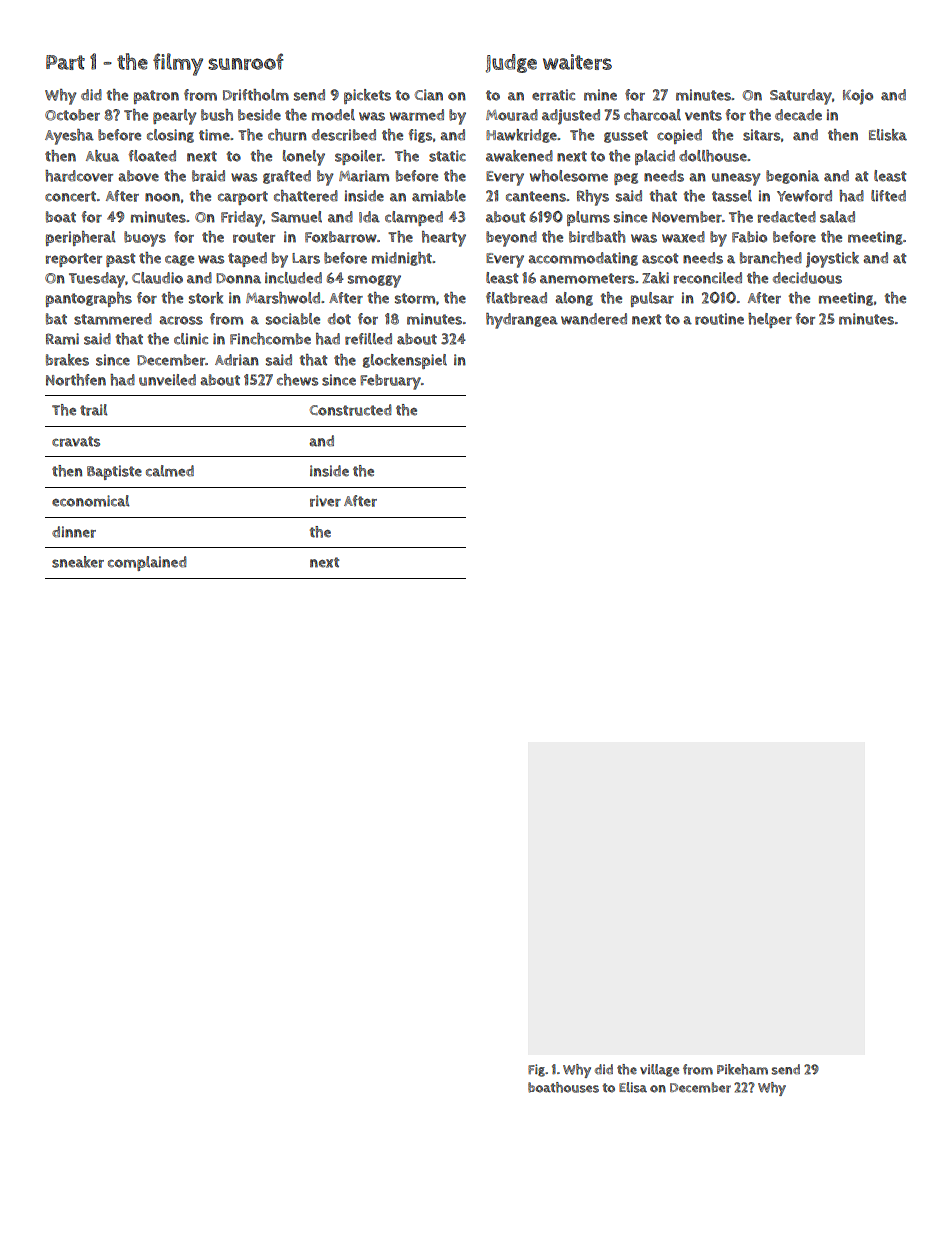 The image size is (952, 1233). I want to click on Kojo, so click(858, 97).
